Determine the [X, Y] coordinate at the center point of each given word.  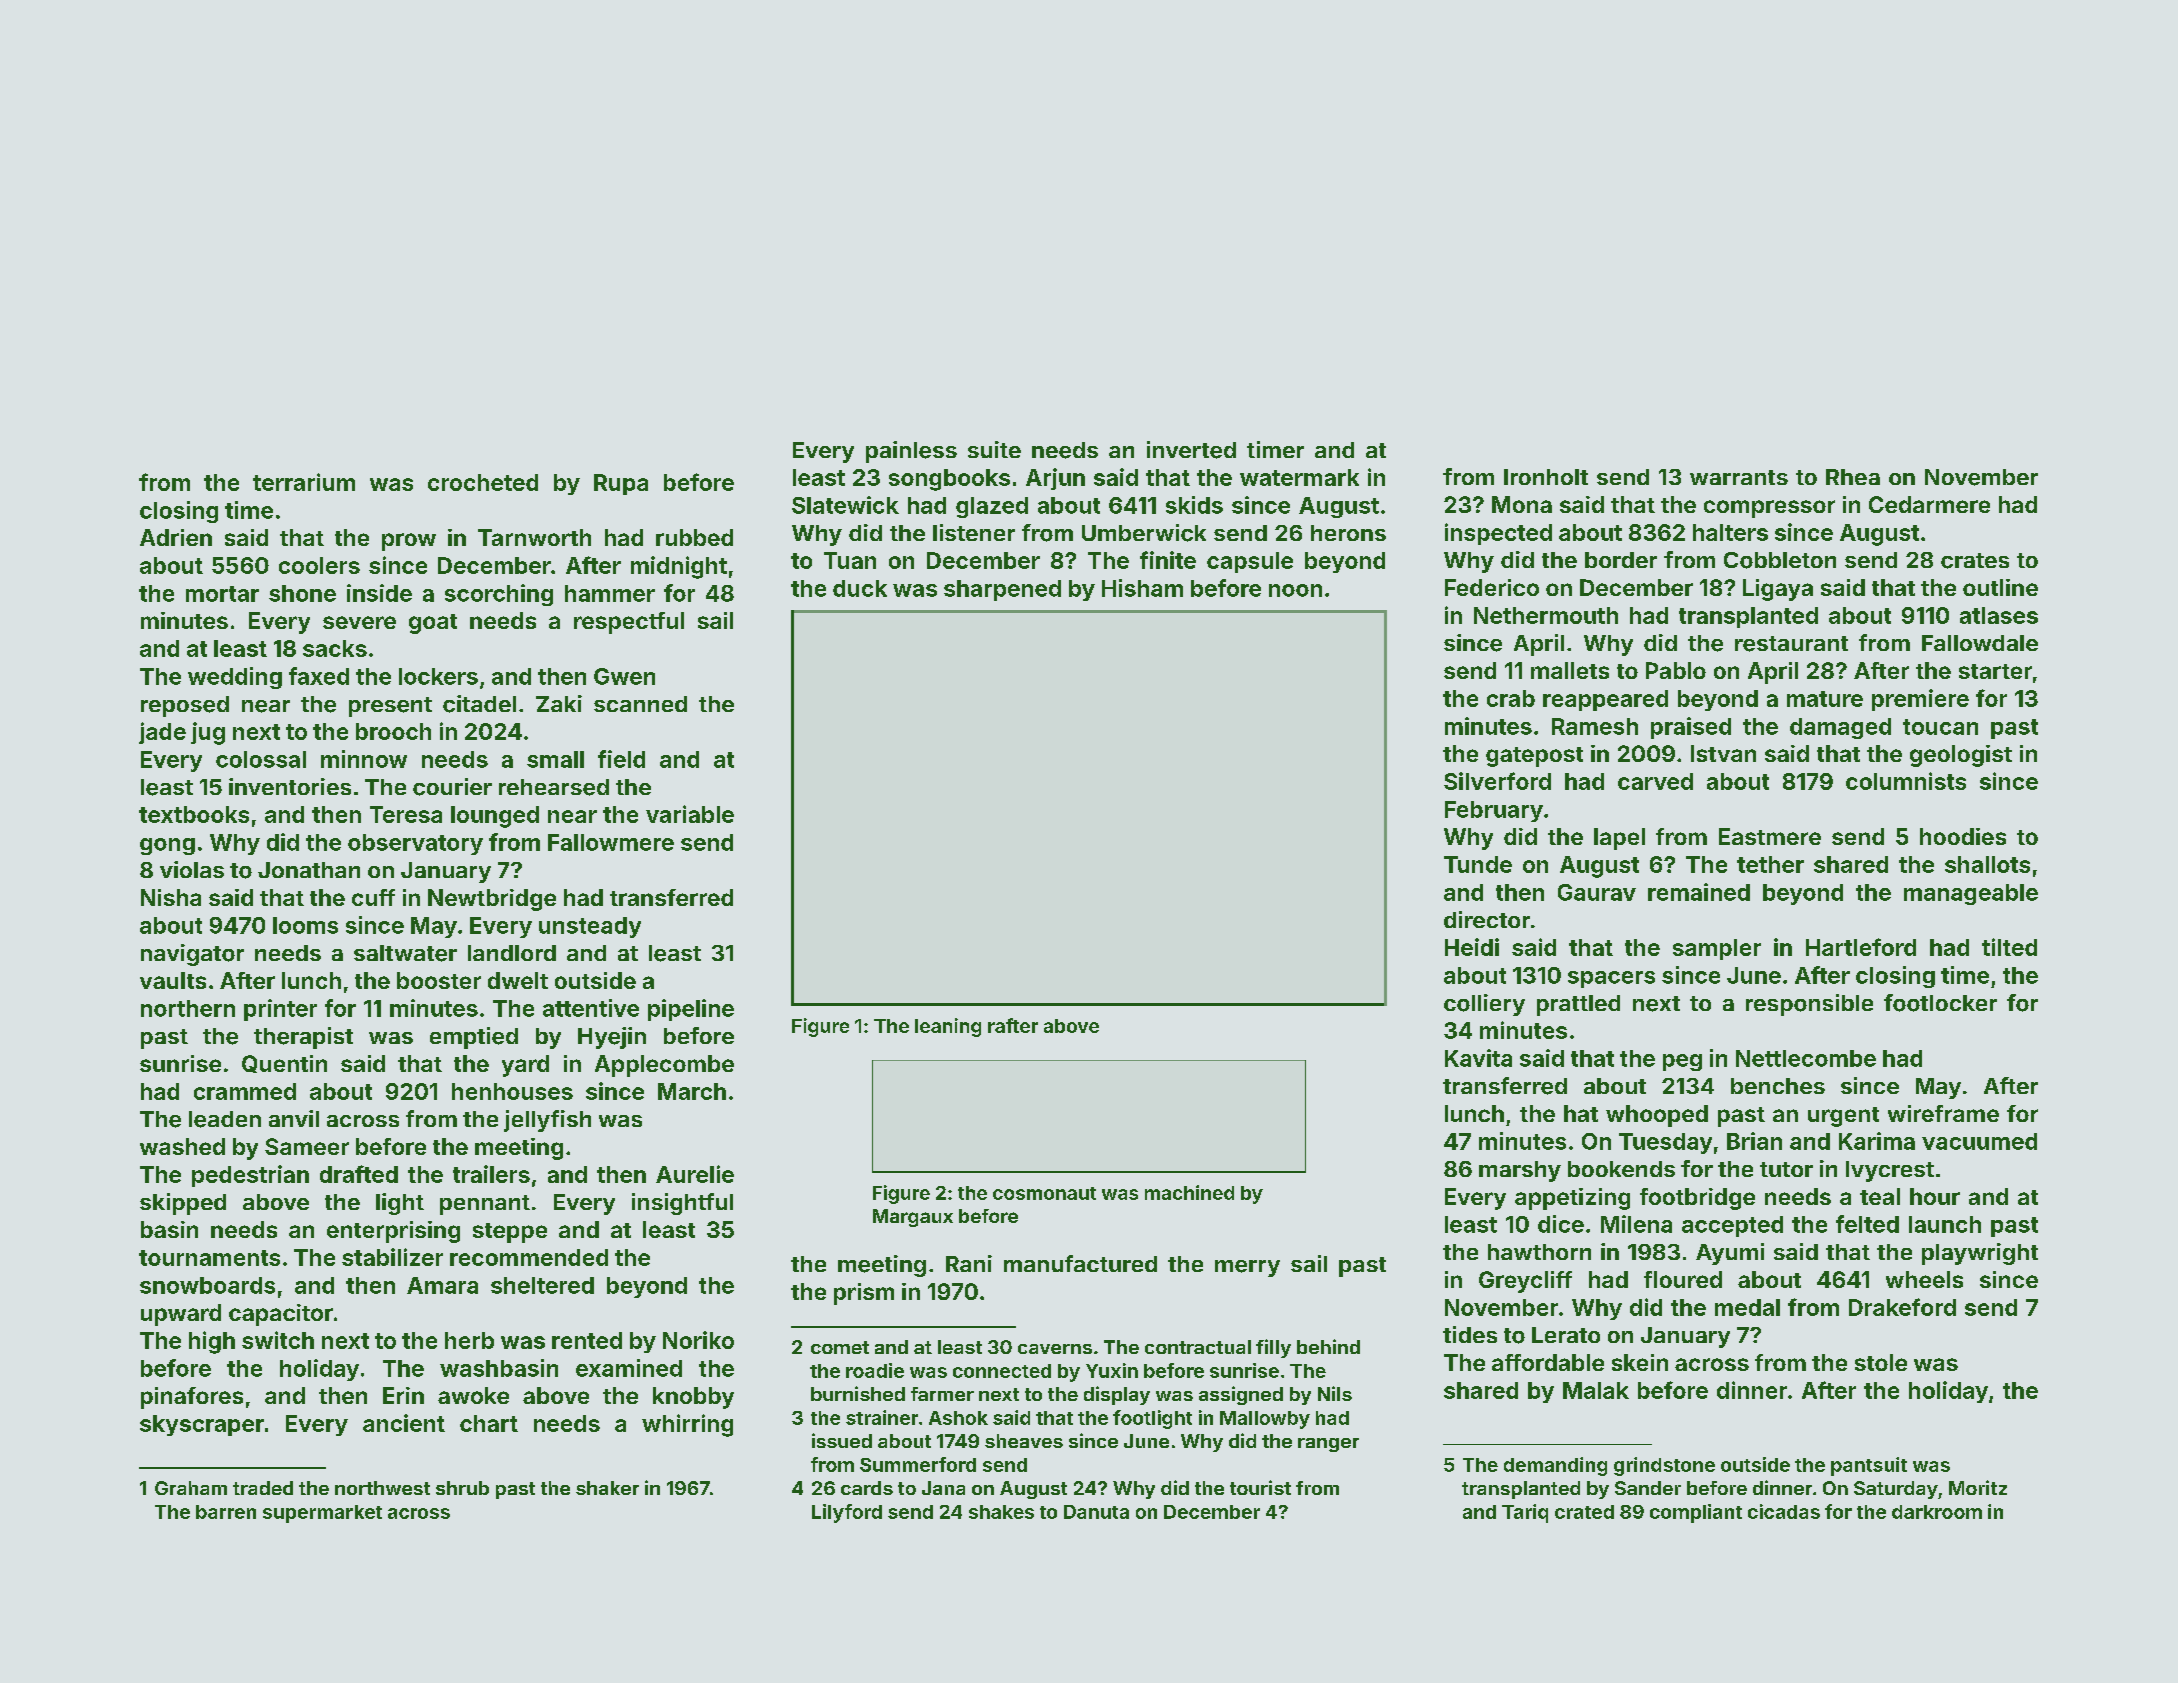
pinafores [192, 1398]
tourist [1260, 1487]
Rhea [1853, 477]
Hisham [1142, 588]
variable [690, 814]
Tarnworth [534, 537]
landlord [512, 953]
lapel [1619, 839]
